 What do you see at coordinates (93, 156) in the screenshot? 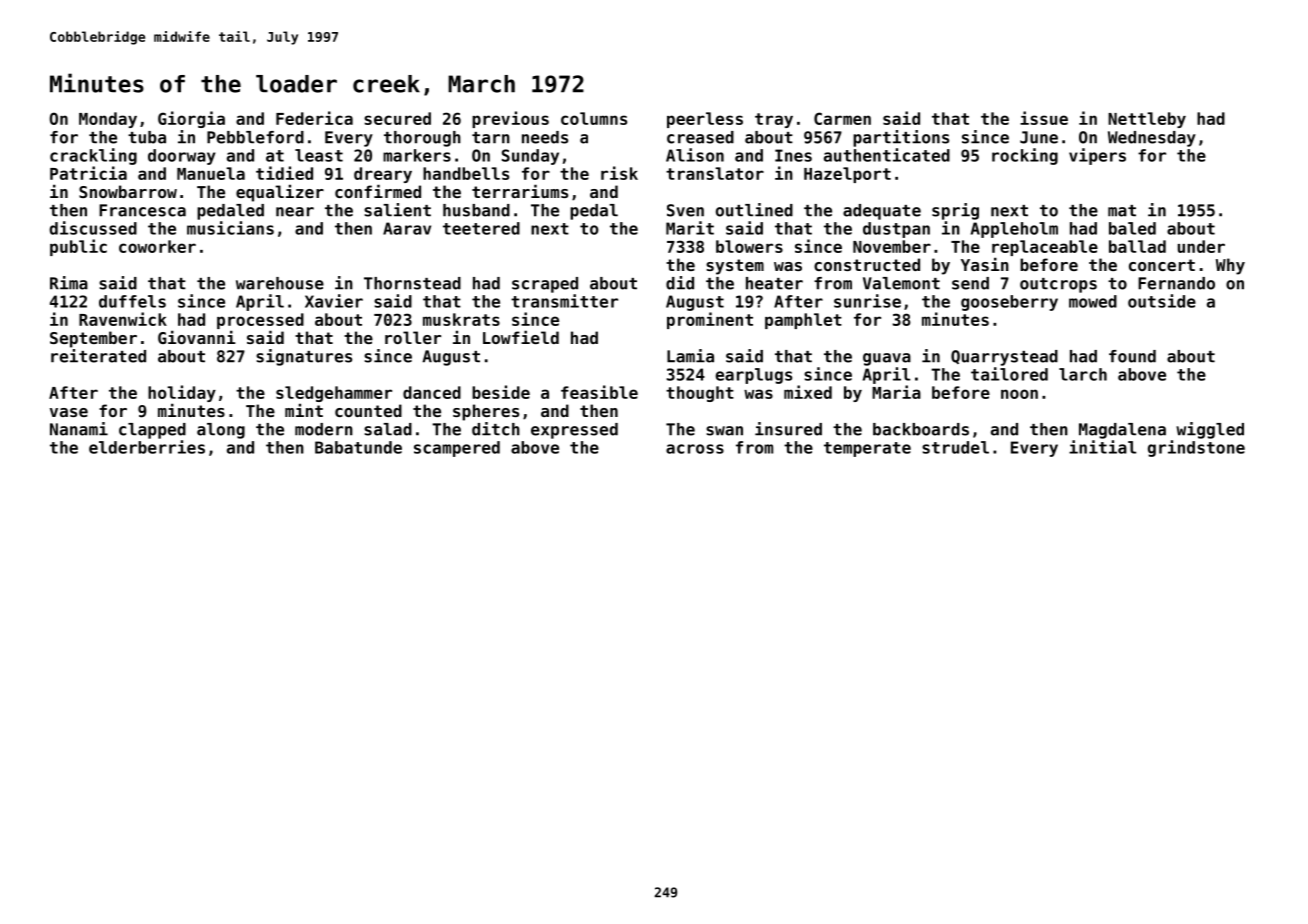
I see `crackling` at bounding box center [93, 156].
